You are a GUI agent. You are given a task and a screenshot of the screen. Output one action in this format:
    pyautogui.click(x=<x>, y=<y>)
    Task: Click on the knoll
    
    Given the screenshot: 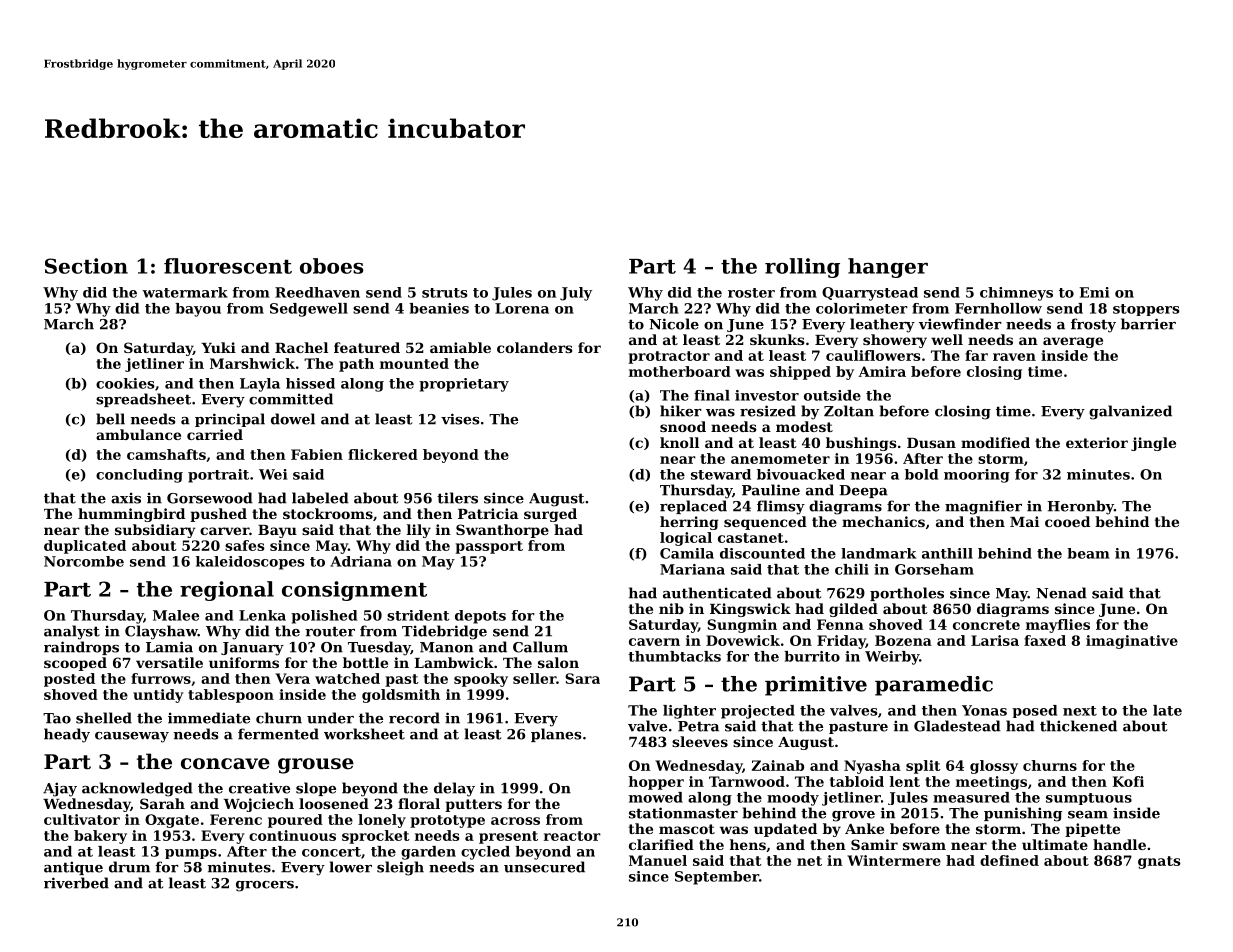 What is the action you would take?
    pyautogui.click(x=679, y=442)
